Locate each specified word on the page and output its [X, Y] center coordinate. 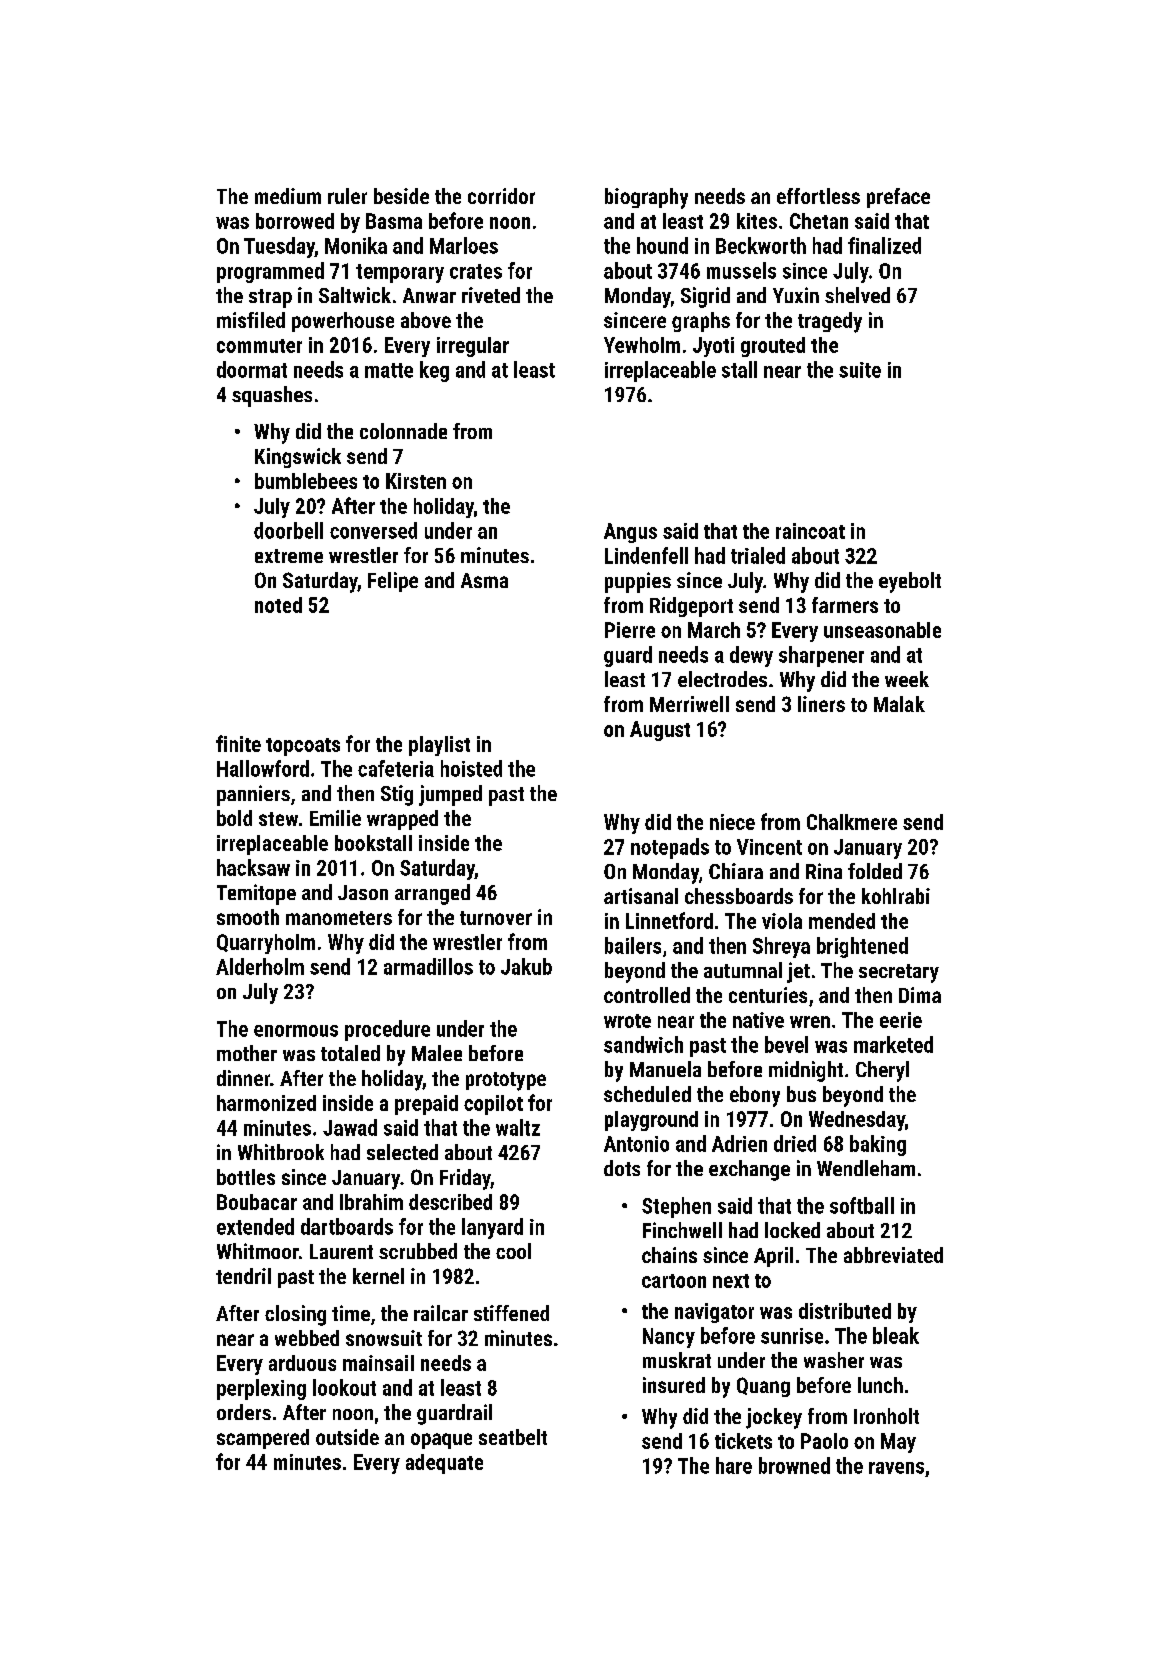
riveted [491, 295]
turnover [496, 918]
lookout [344, 1387]
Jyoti [713, 347]
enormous [296, 1031]
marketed [893, 1044]
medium [288, 196]
